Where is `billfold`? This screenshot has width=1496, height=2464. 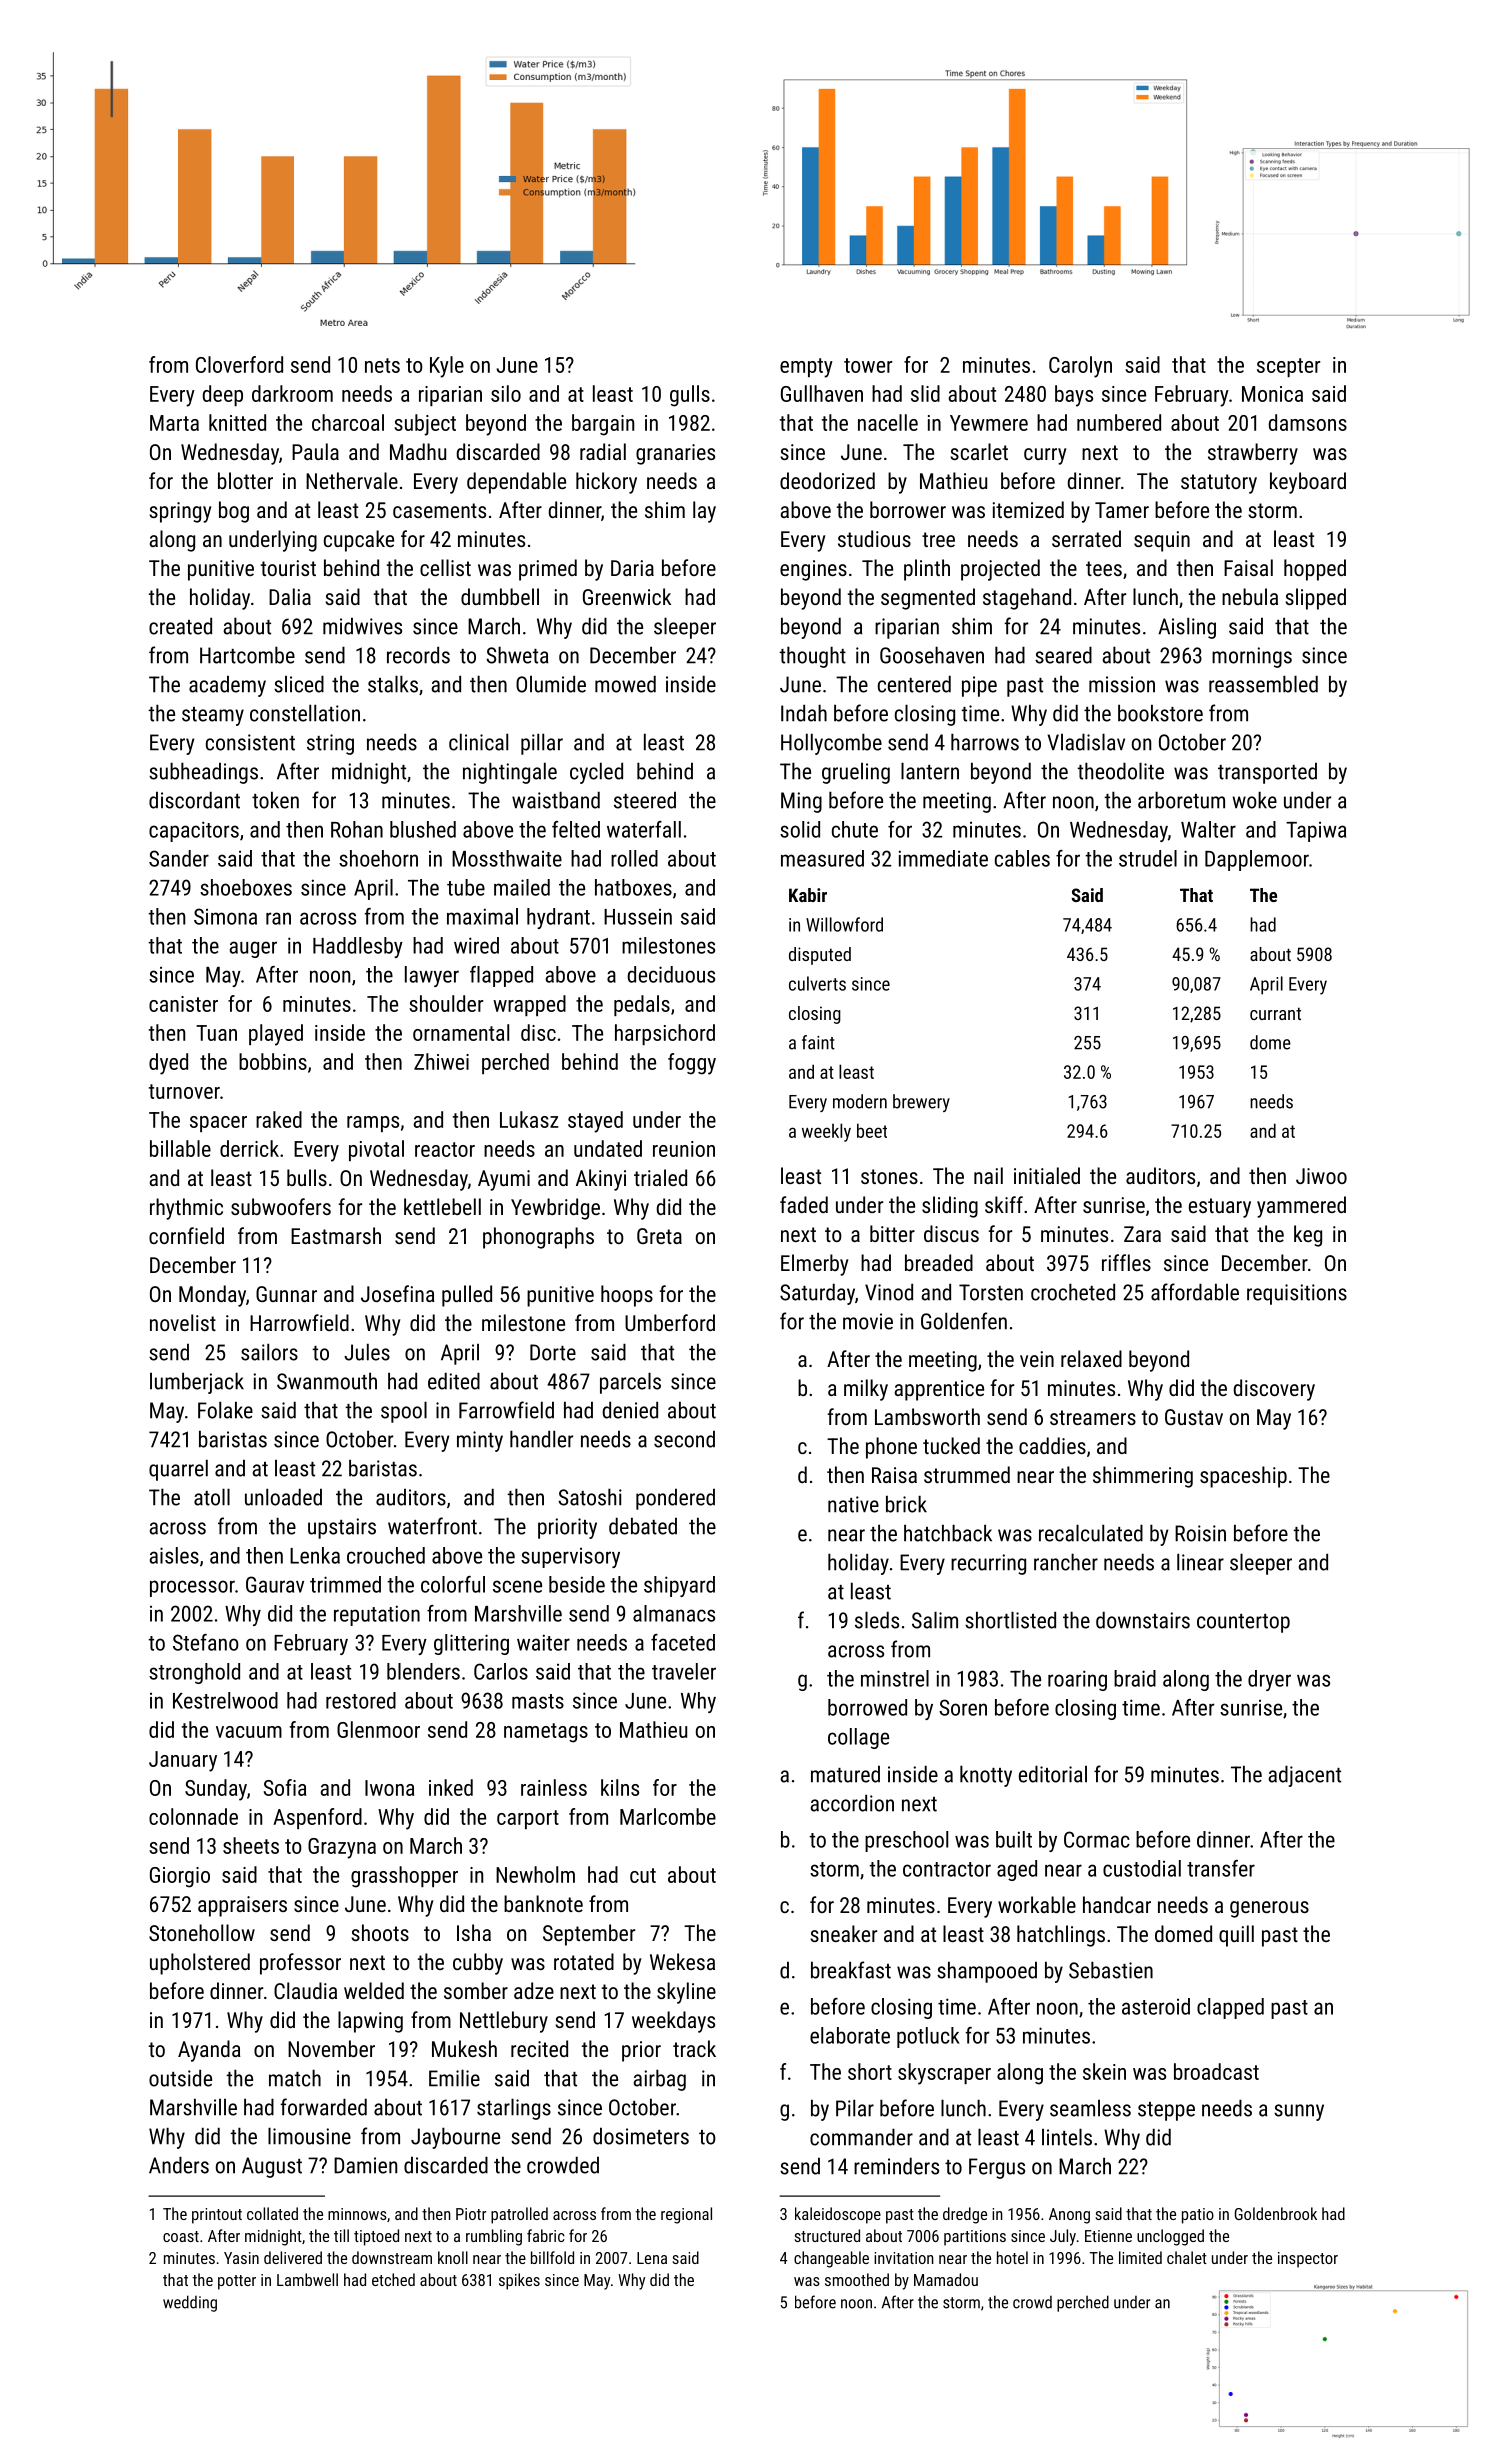 billfold is located at coordinates (552, 2257).
